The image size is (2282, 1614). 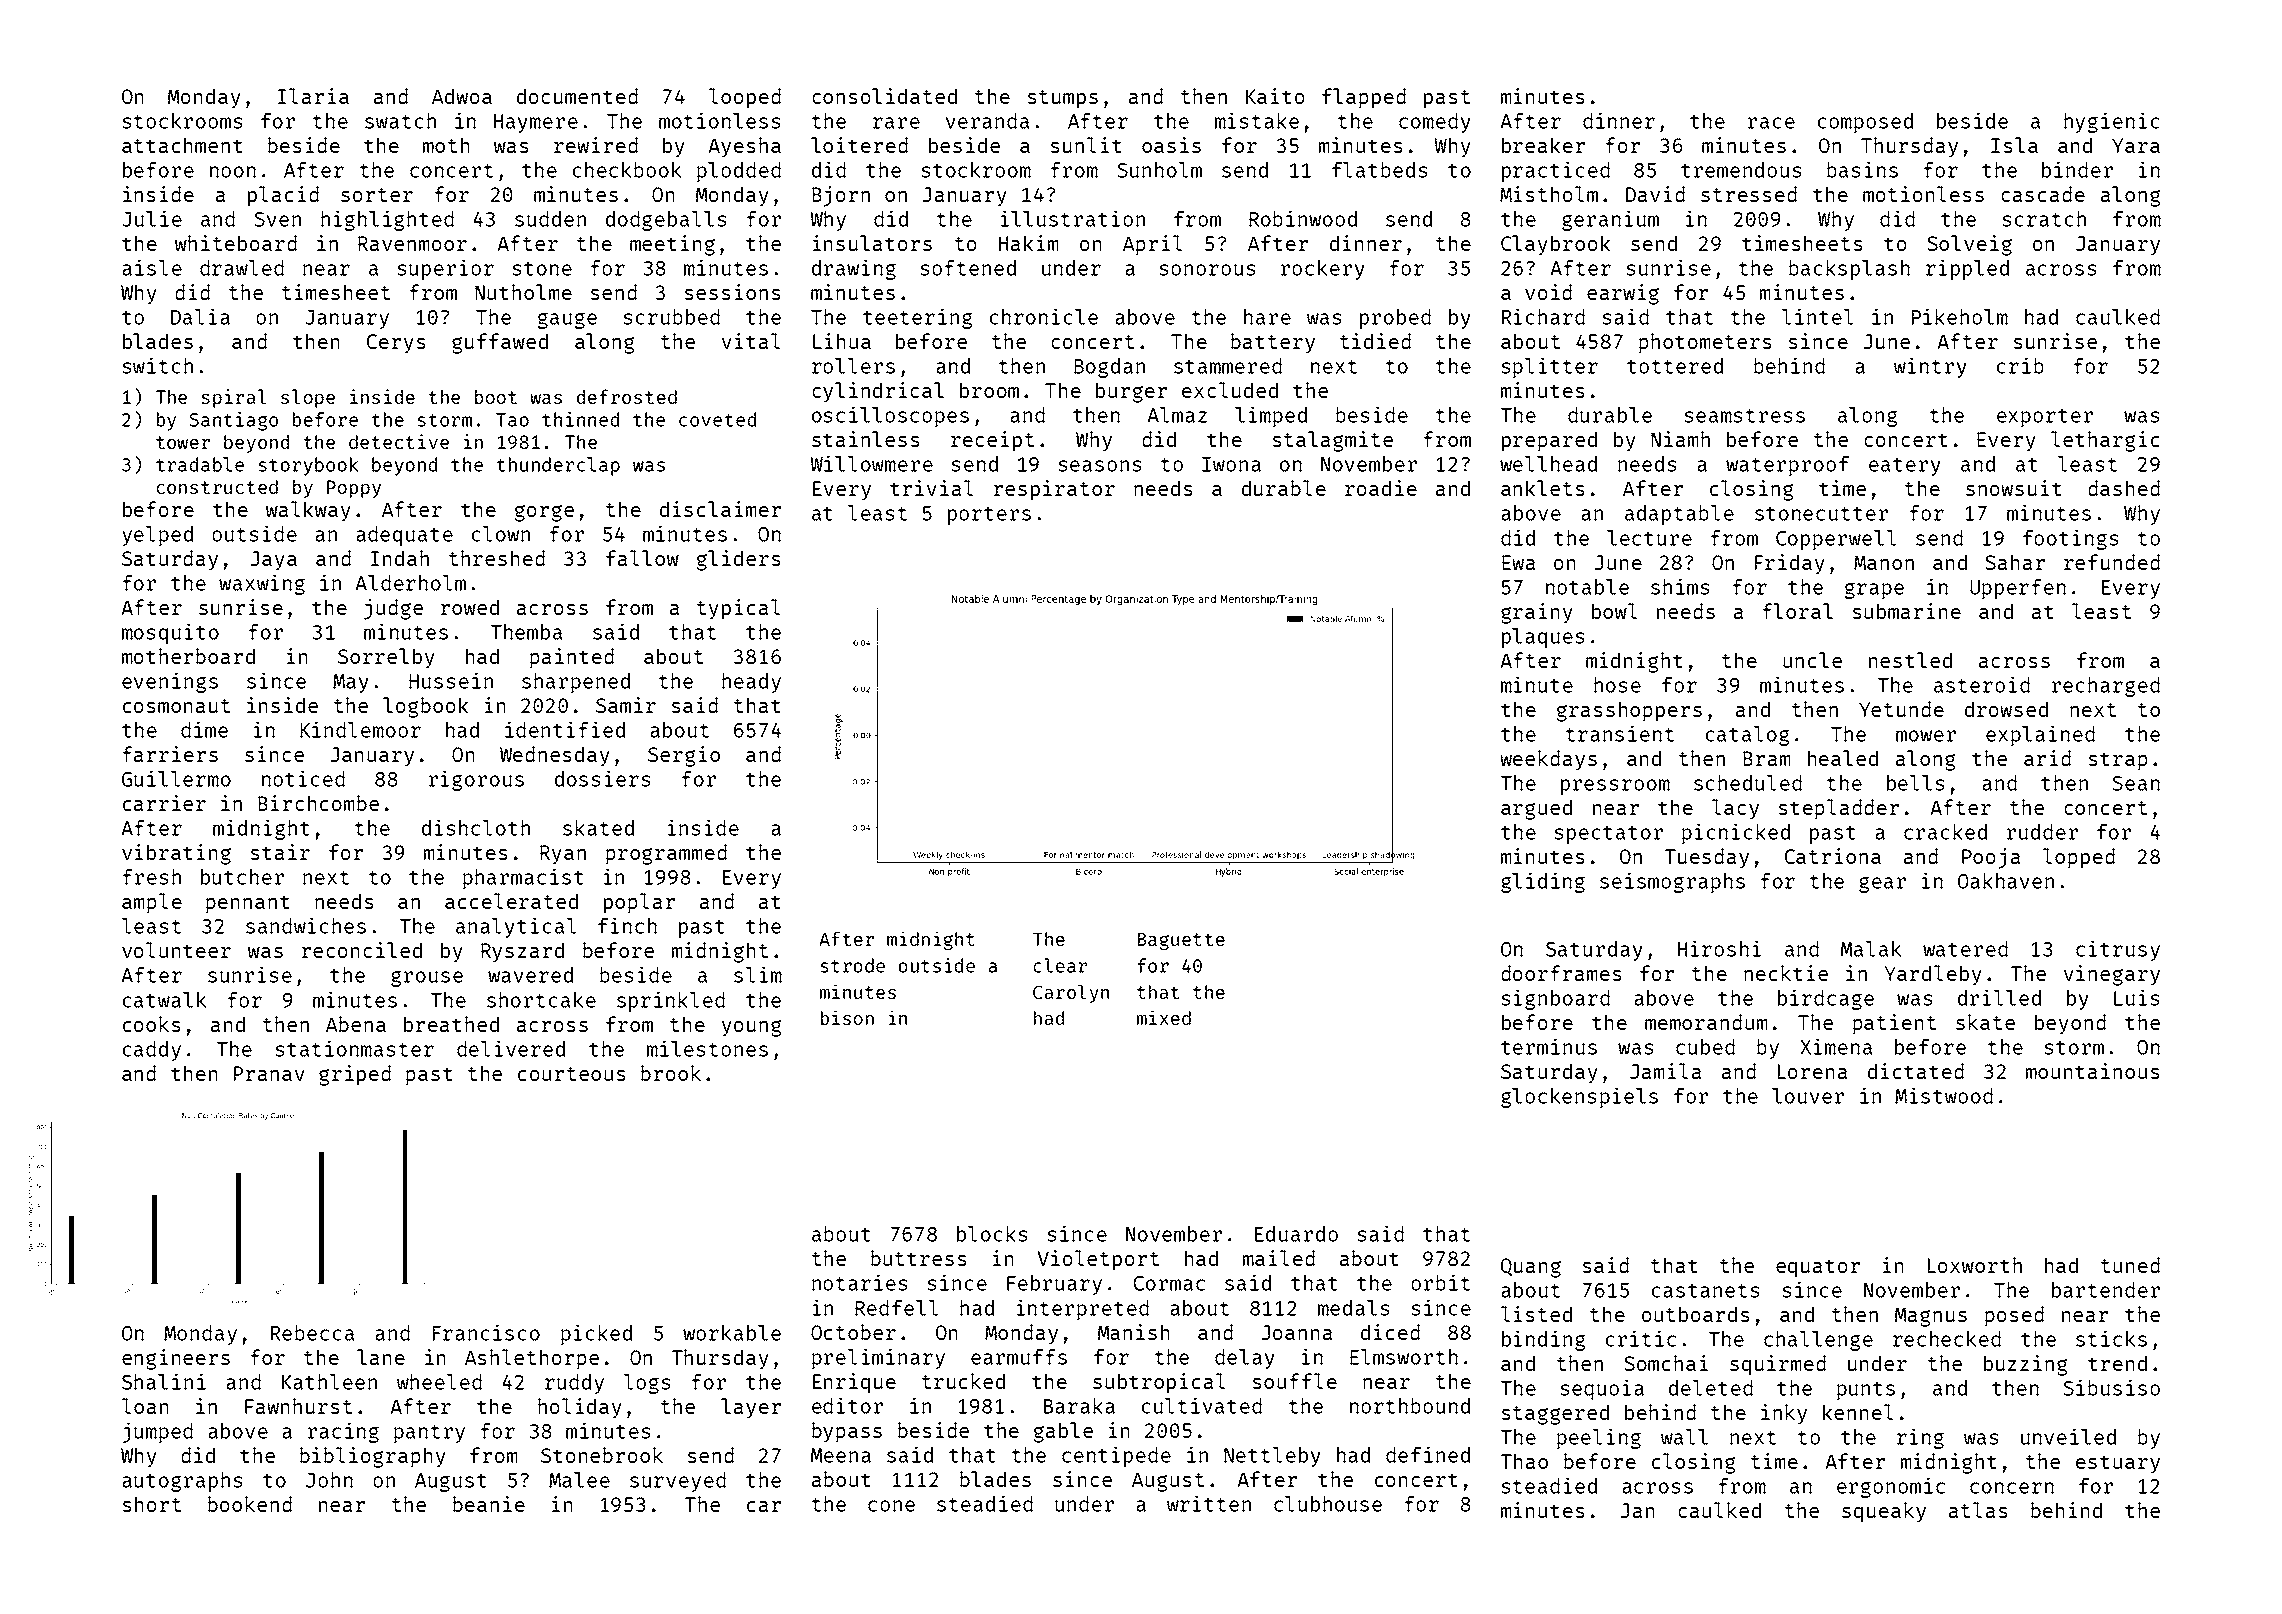 I want to click on Hakim, so click(x=1029, y=243).
